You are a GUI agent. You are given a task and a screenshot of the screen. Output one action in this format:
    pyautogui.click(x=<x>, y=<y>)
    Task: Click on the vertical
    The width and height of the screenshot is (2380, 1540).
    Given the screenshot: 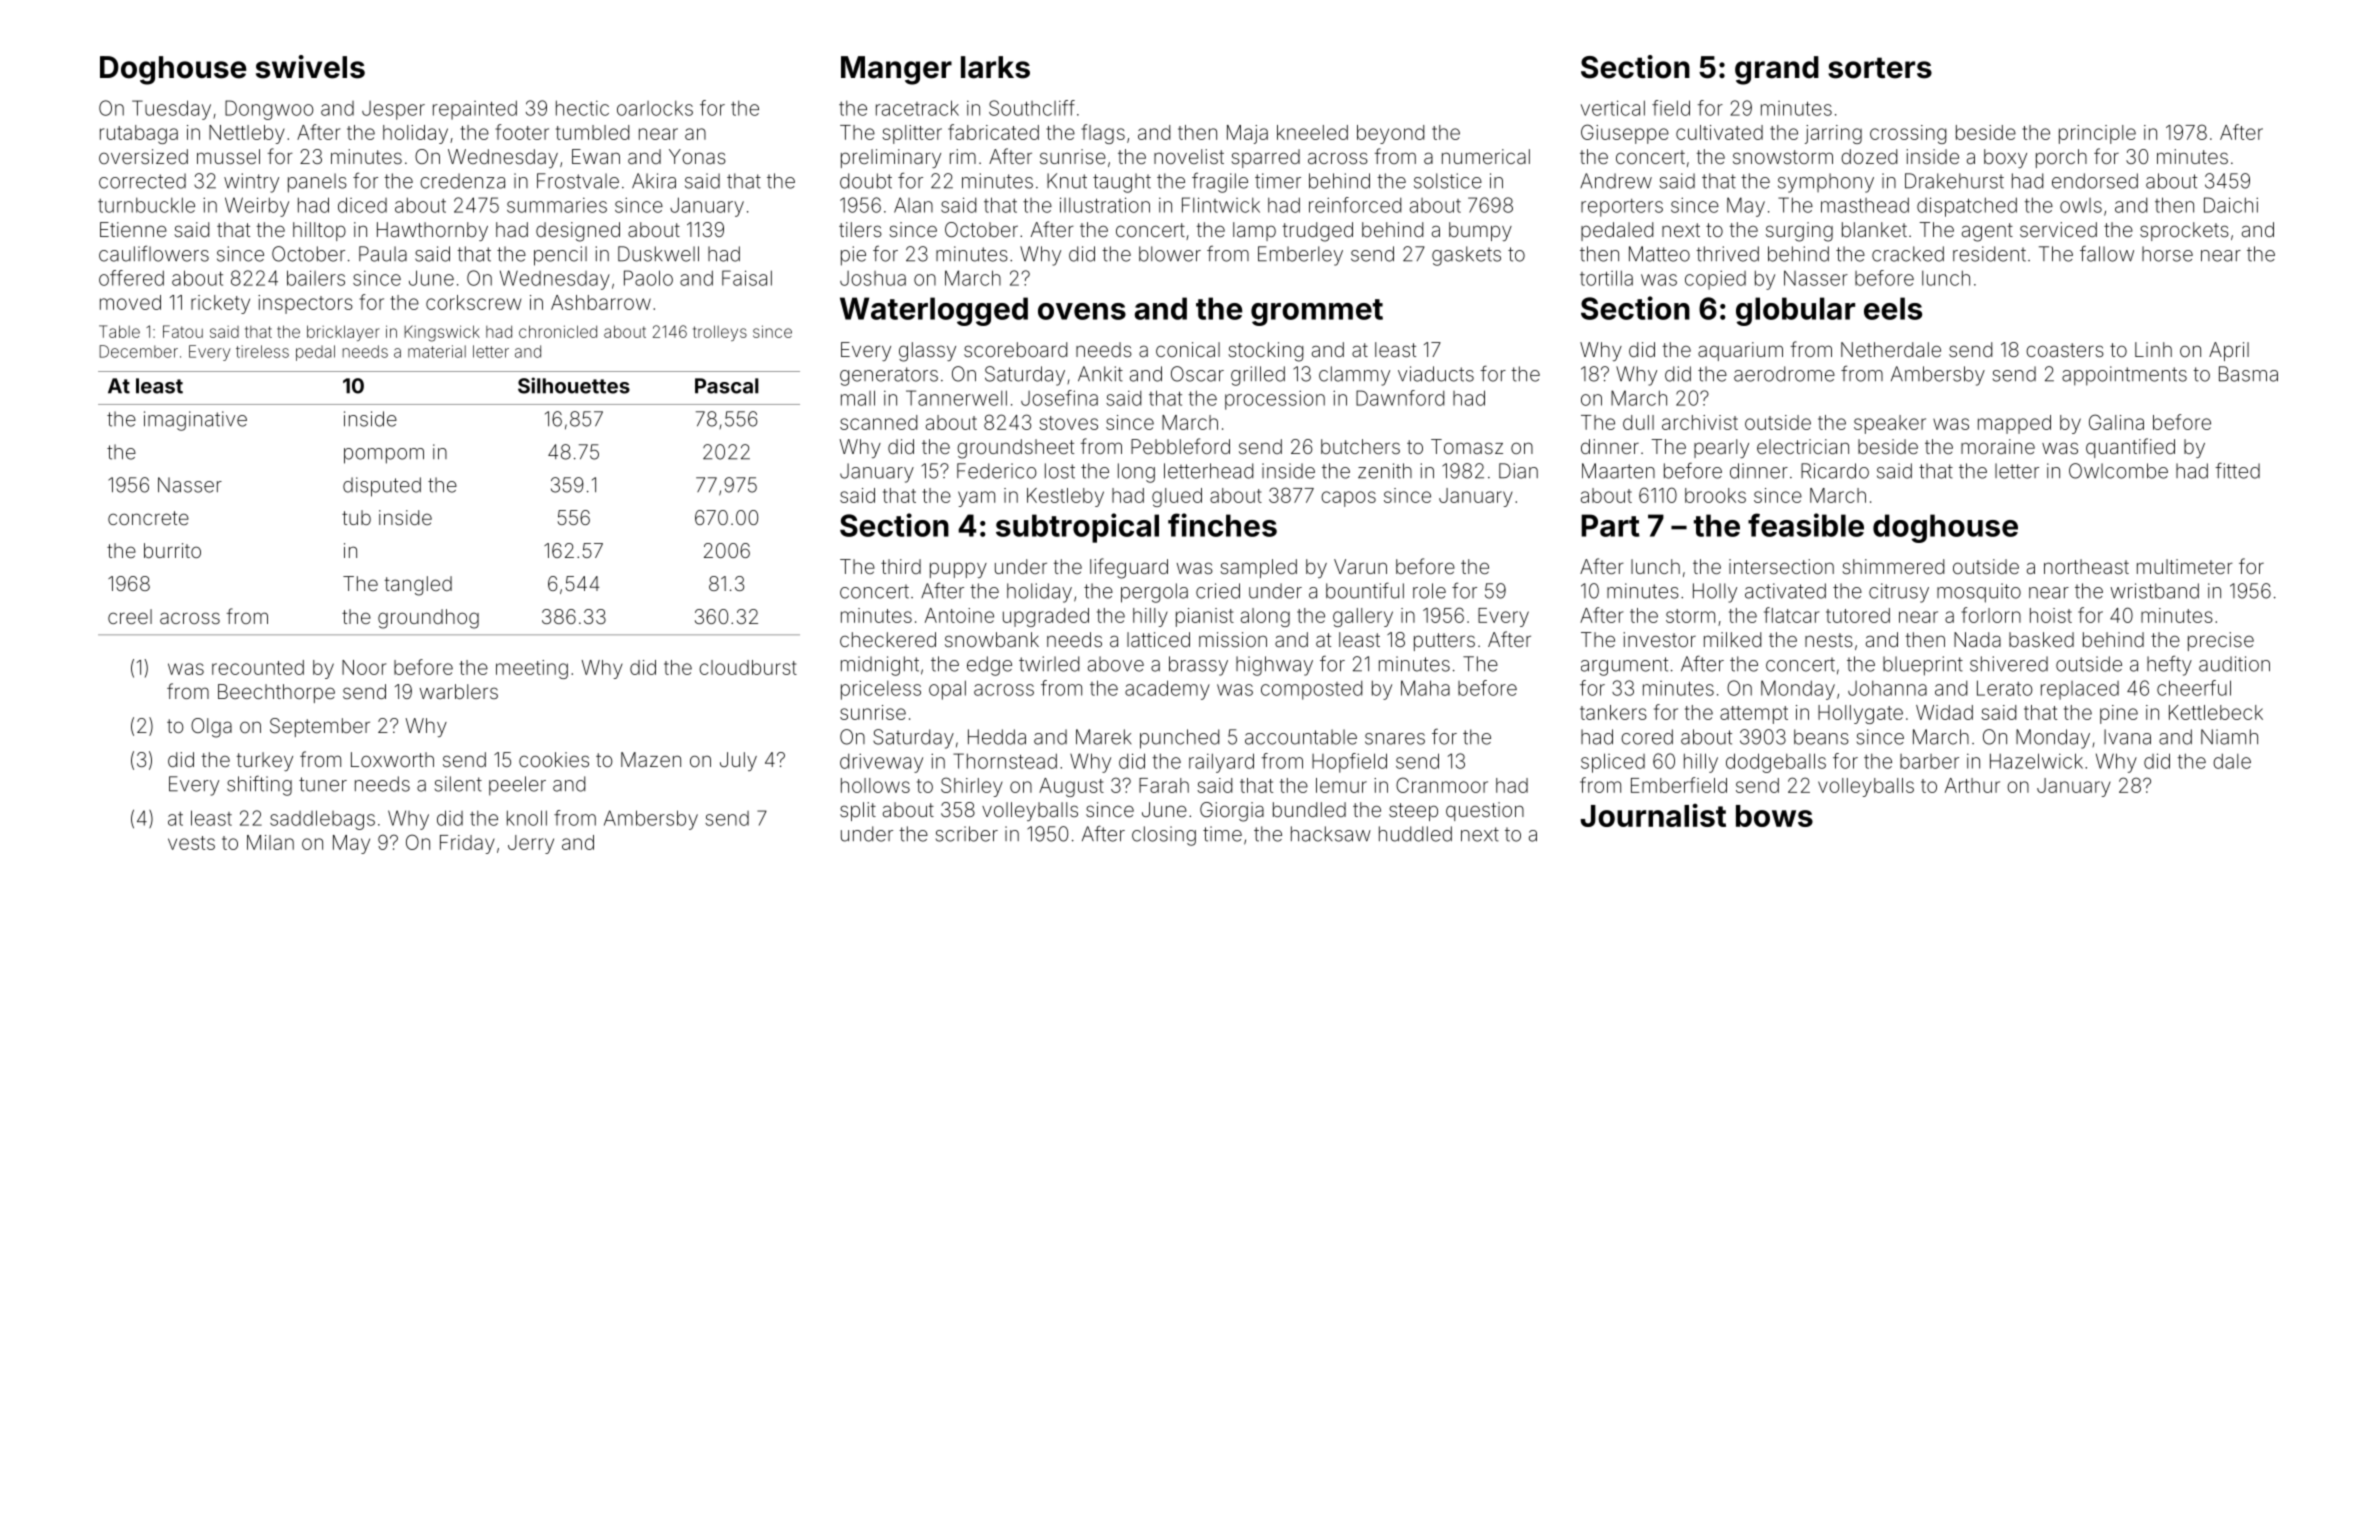 What is the action you would take?
    pyautogui.click(x=1613, y=108)
